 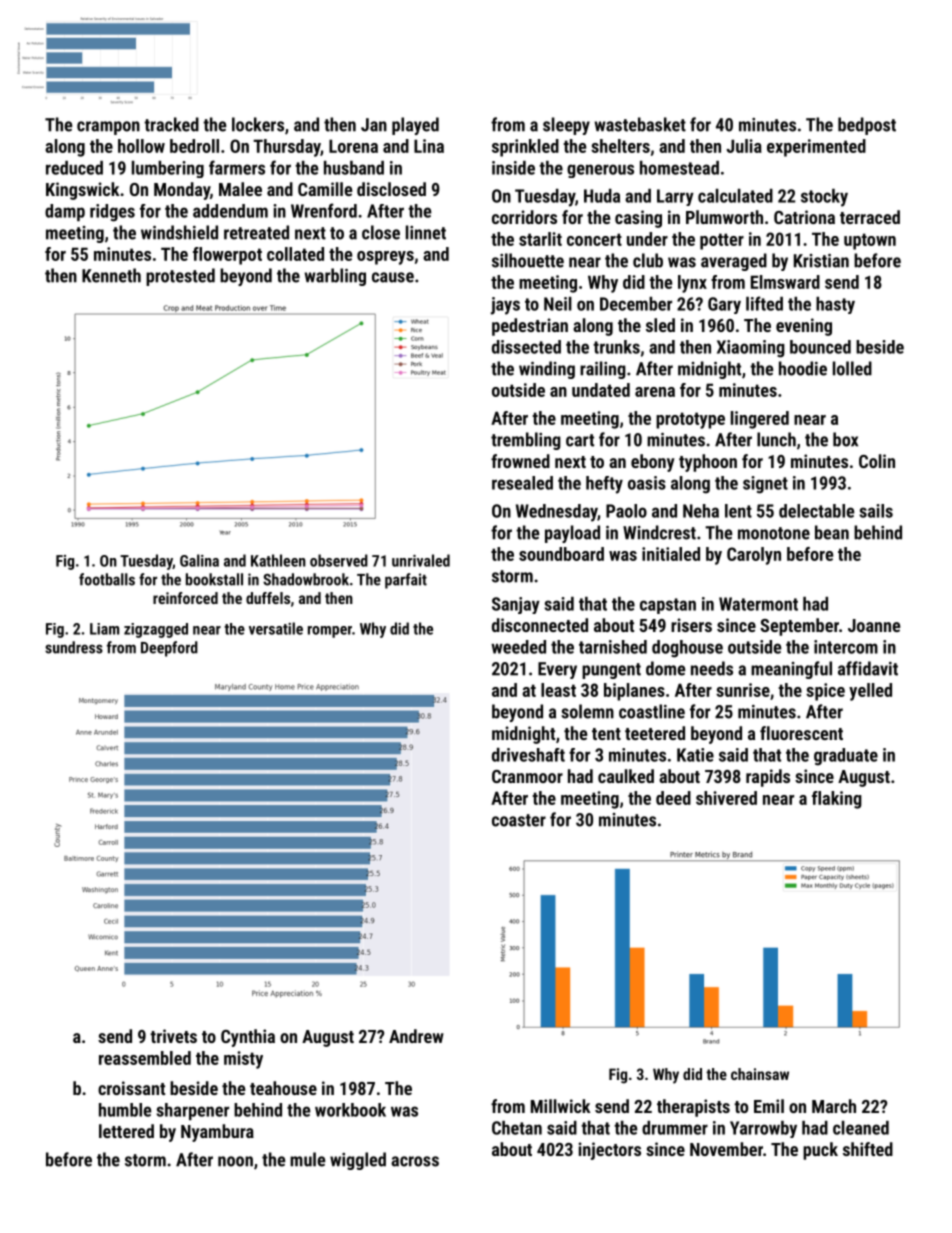 What do you see at coordinates (712, 668) in the screenshot?
I see `needs` at bounding box center [712, 668].
